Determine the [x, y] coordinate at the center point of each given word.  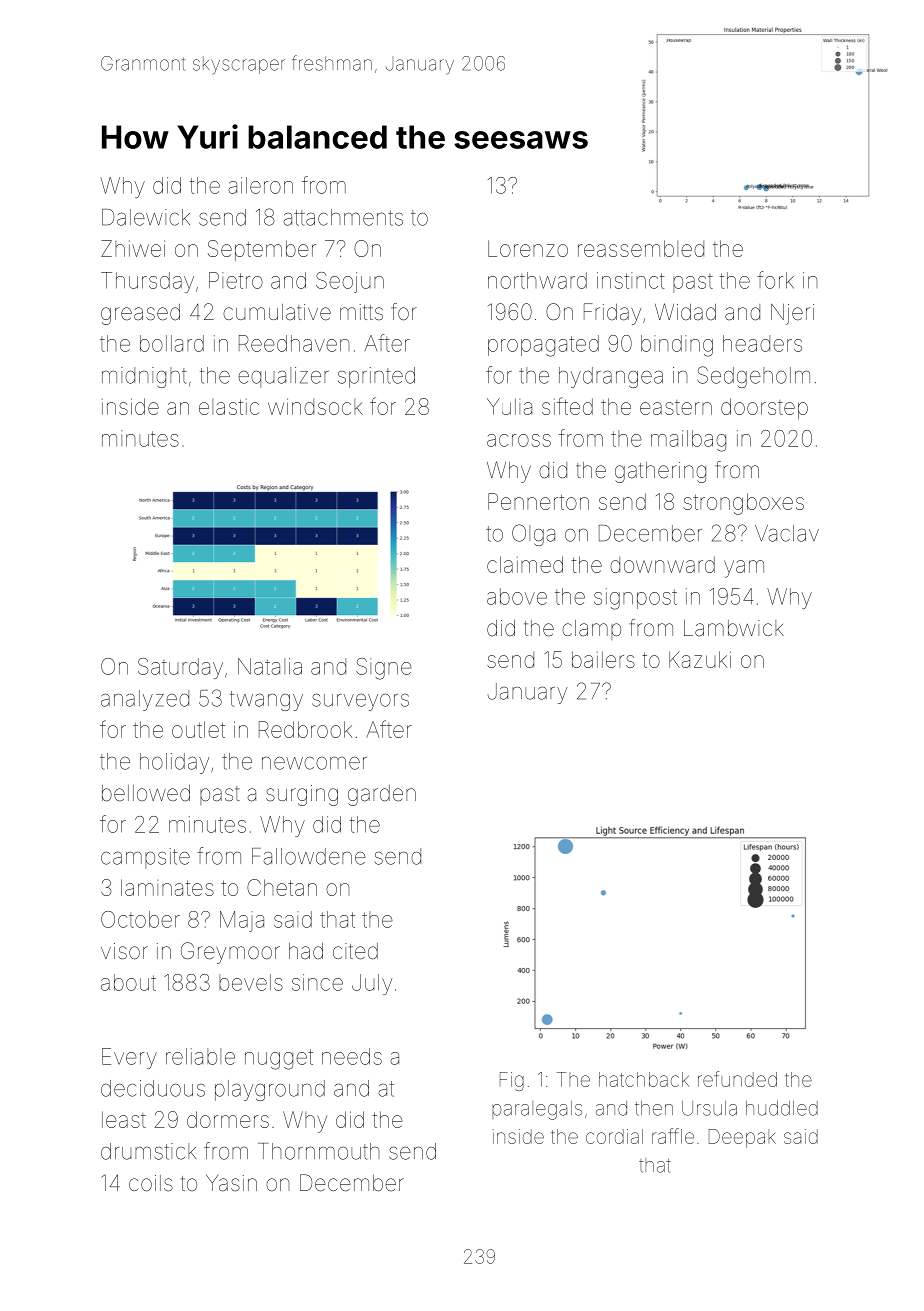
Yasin [231, 1183]
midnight [144, 377]
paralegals [537, 1110]
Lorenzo [528, 248]
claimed [525, 564]
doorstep [764, 408]
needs [352, 1056]
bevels [251, 982]
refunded [737, 1079]
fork [775, 280]
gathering [660, 472]
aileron [260, 185]
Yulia [509, 406]
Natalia [270, 666]
